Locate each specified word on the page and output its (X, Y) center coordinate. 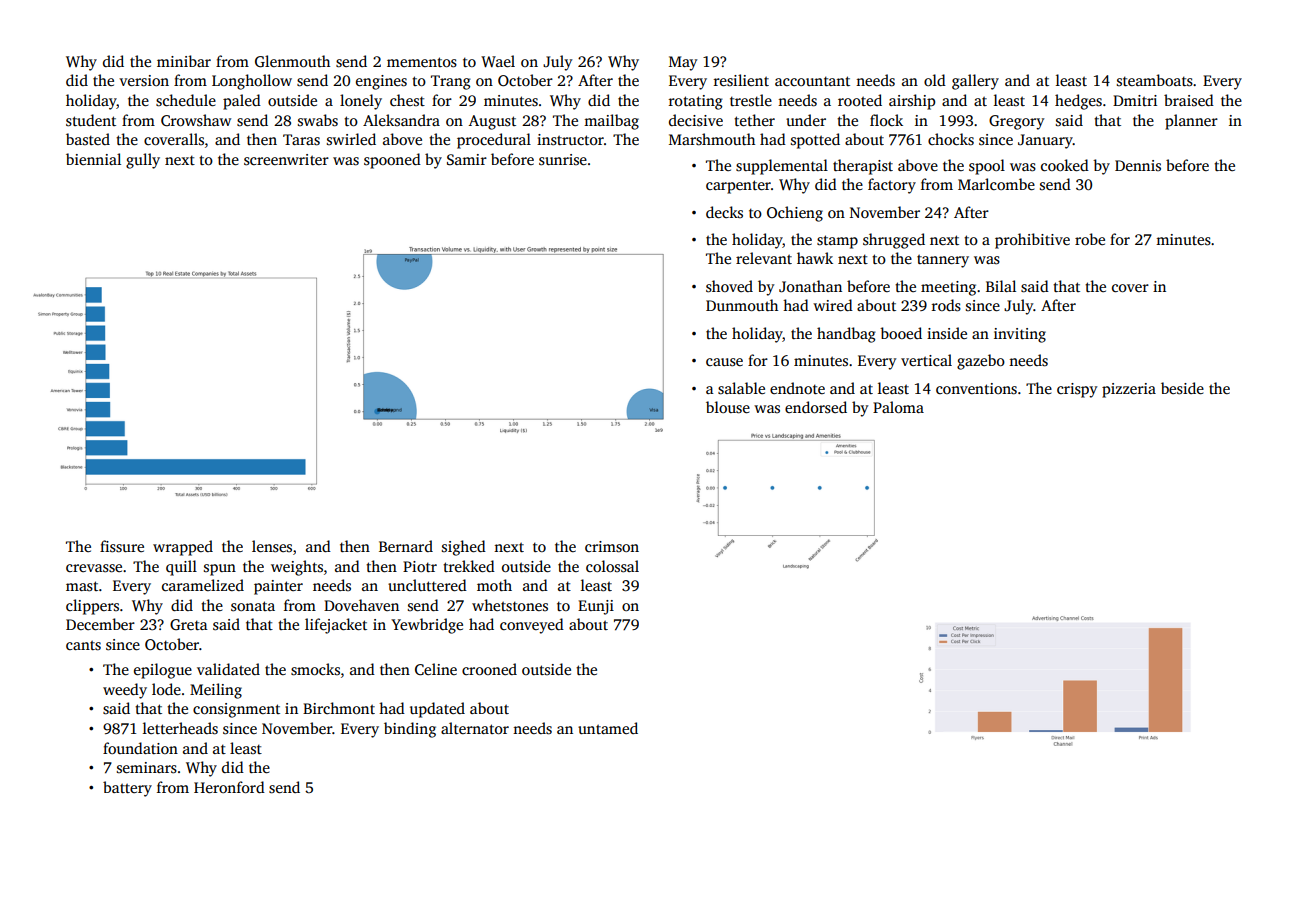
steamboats (1155, 80)
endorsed (816, 407)
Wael (498, 61)
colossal (612, 566)
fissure (122, 546)
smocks (315, 669)
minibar (184, 61)
